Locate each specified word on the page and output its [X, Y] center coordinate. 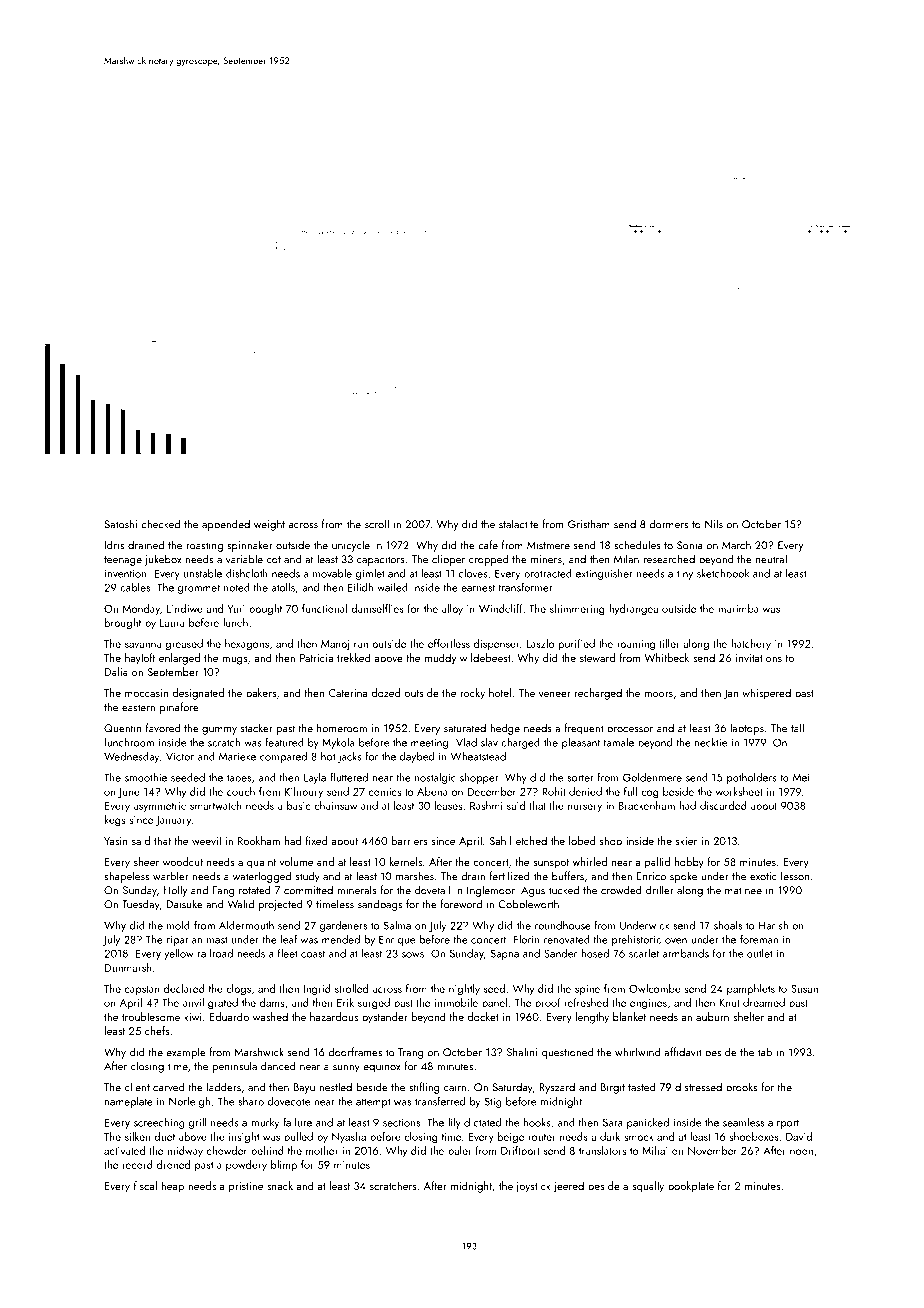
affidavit [683, 1052]
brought [123, 624]
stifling [424, 1088]
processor [630, 731]
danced [278, 1066]
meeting [429, 744]
